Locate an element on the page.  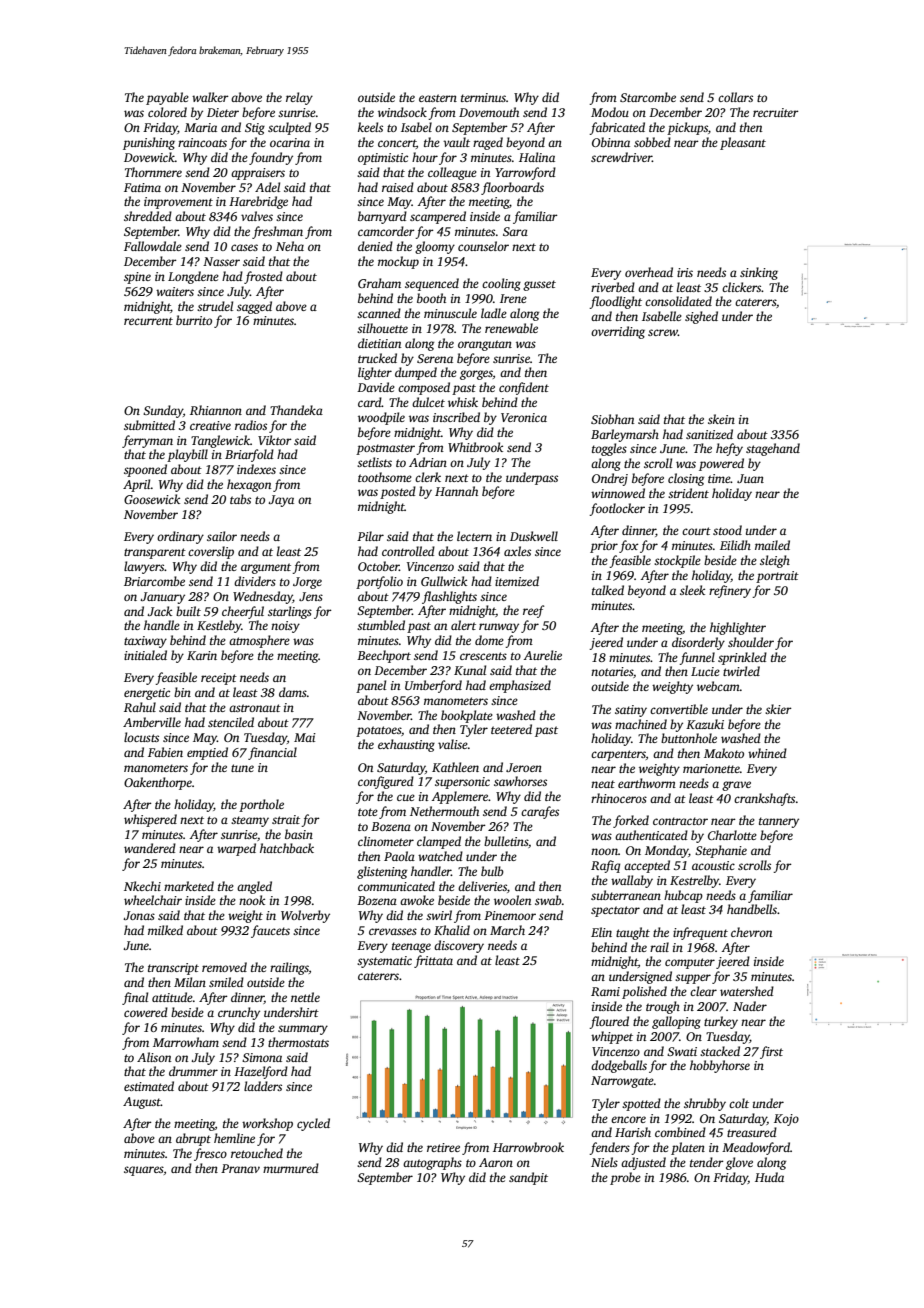
recruiter is located at coordinates (776, 112).
